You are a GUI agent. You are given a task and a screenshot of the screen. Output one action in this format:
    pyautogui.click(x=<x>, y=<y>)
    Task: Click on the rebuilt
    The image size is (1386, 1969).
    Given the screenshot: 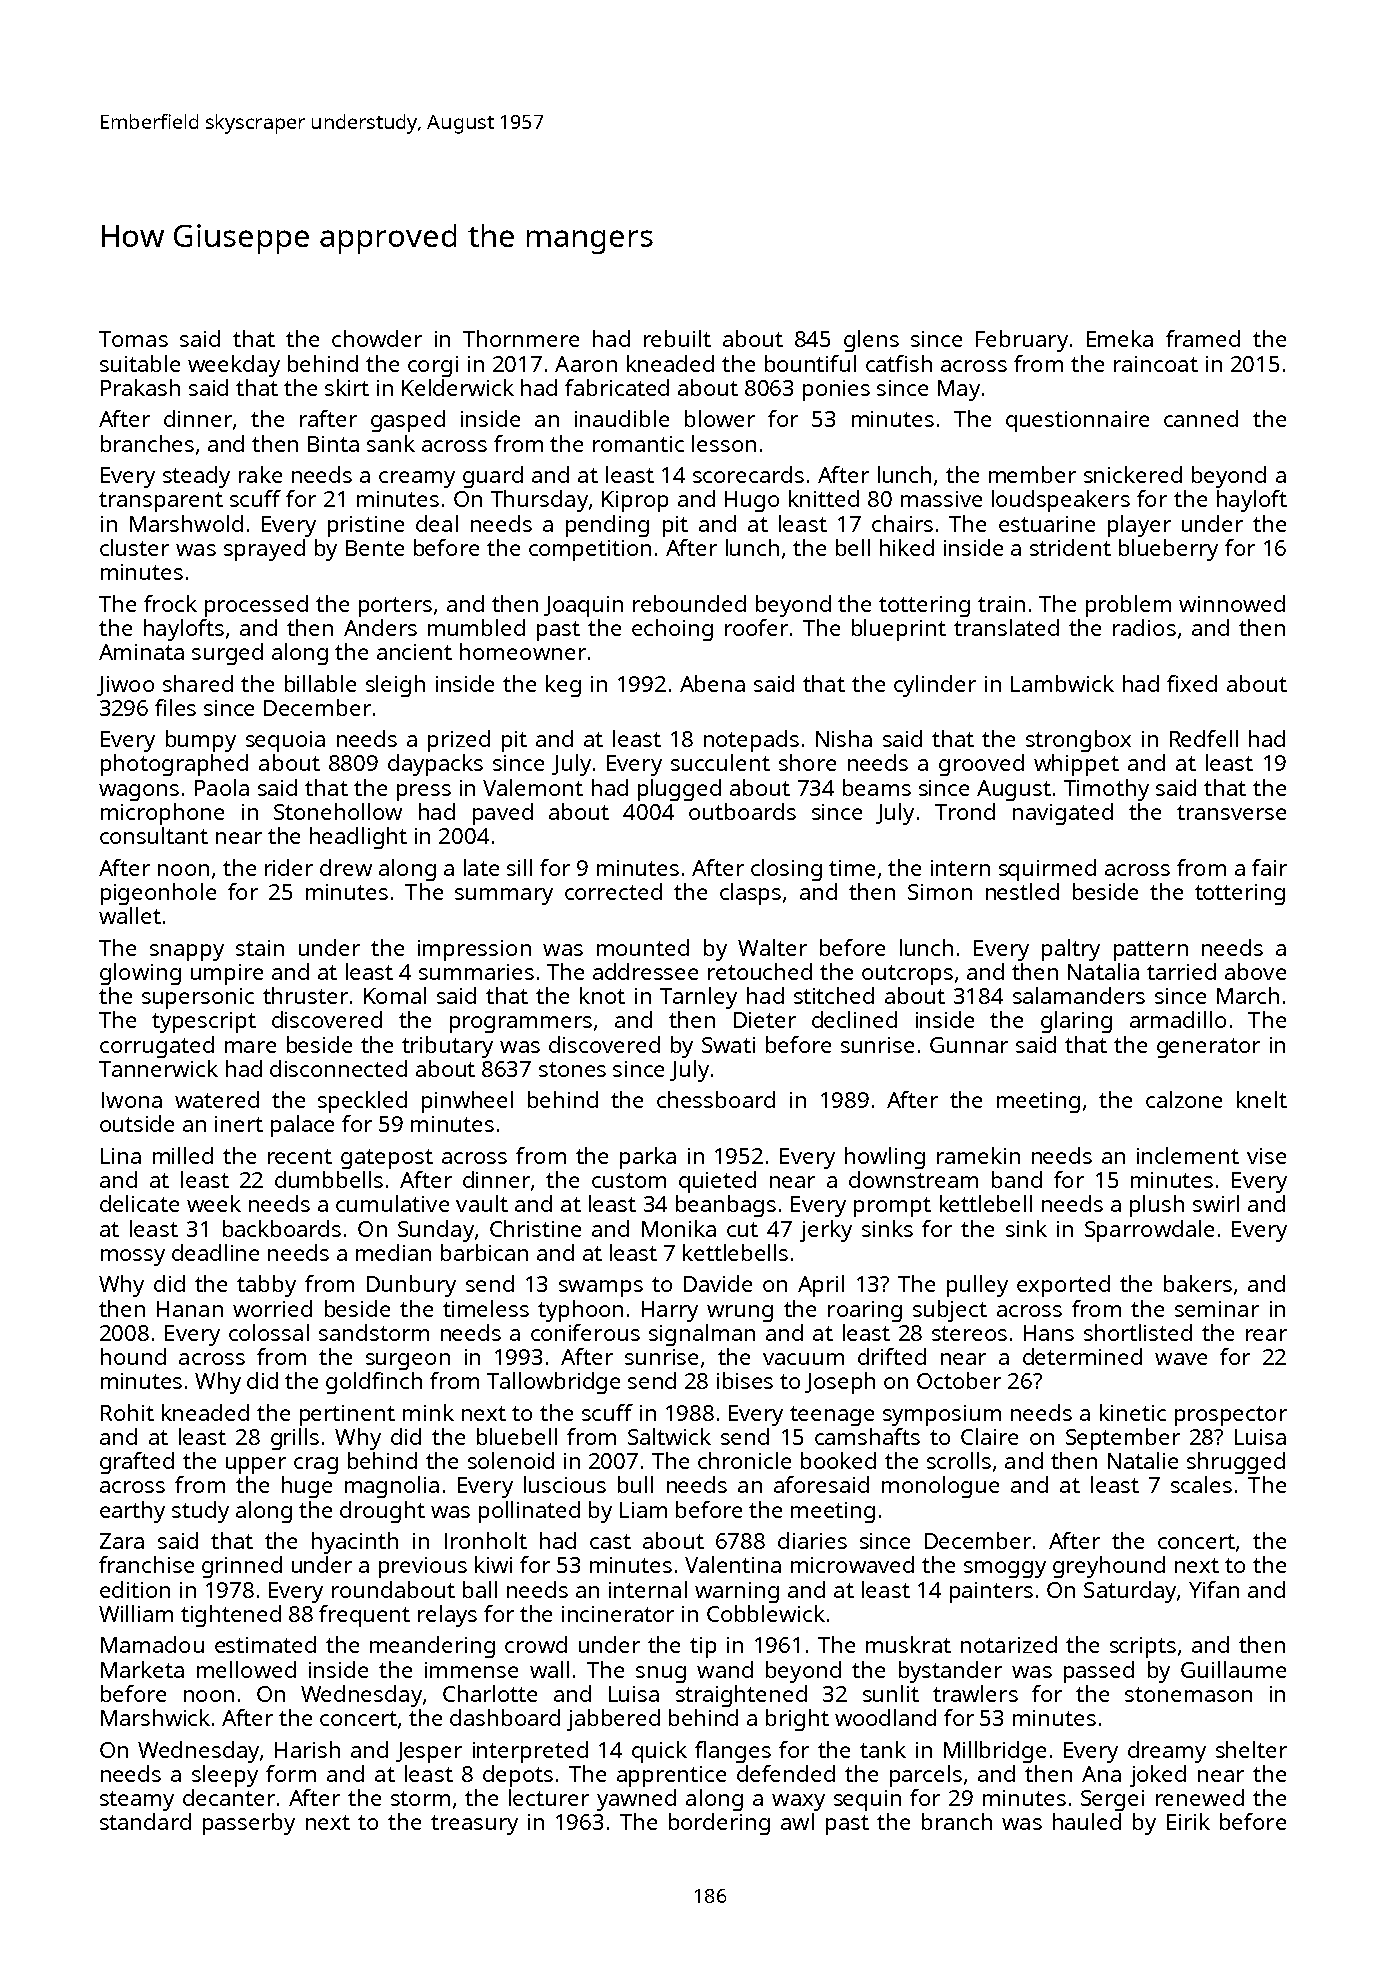 What is the action you would take?
    pyautogui.click(x=677, y=338)
